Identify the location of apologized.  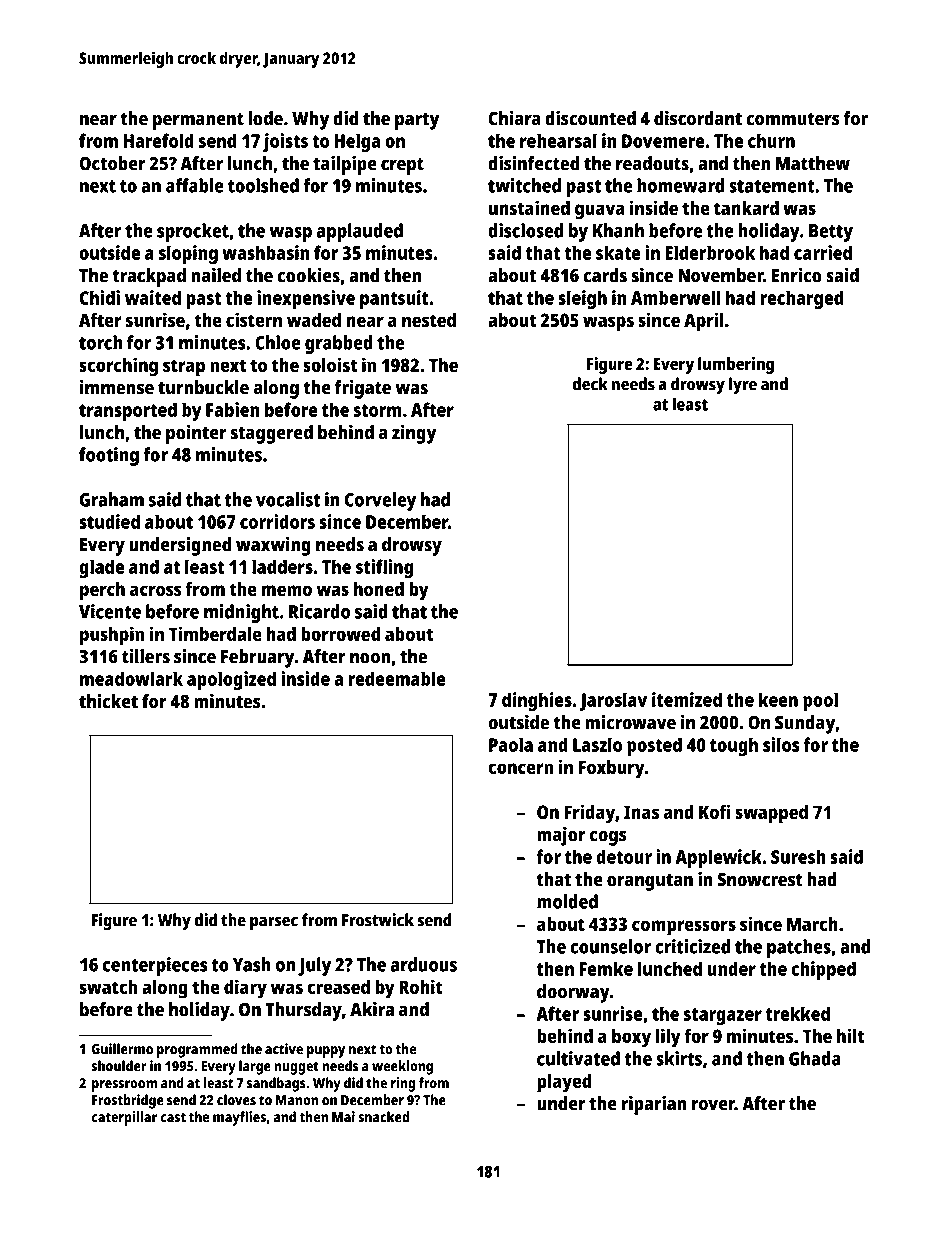
(231, 681).
